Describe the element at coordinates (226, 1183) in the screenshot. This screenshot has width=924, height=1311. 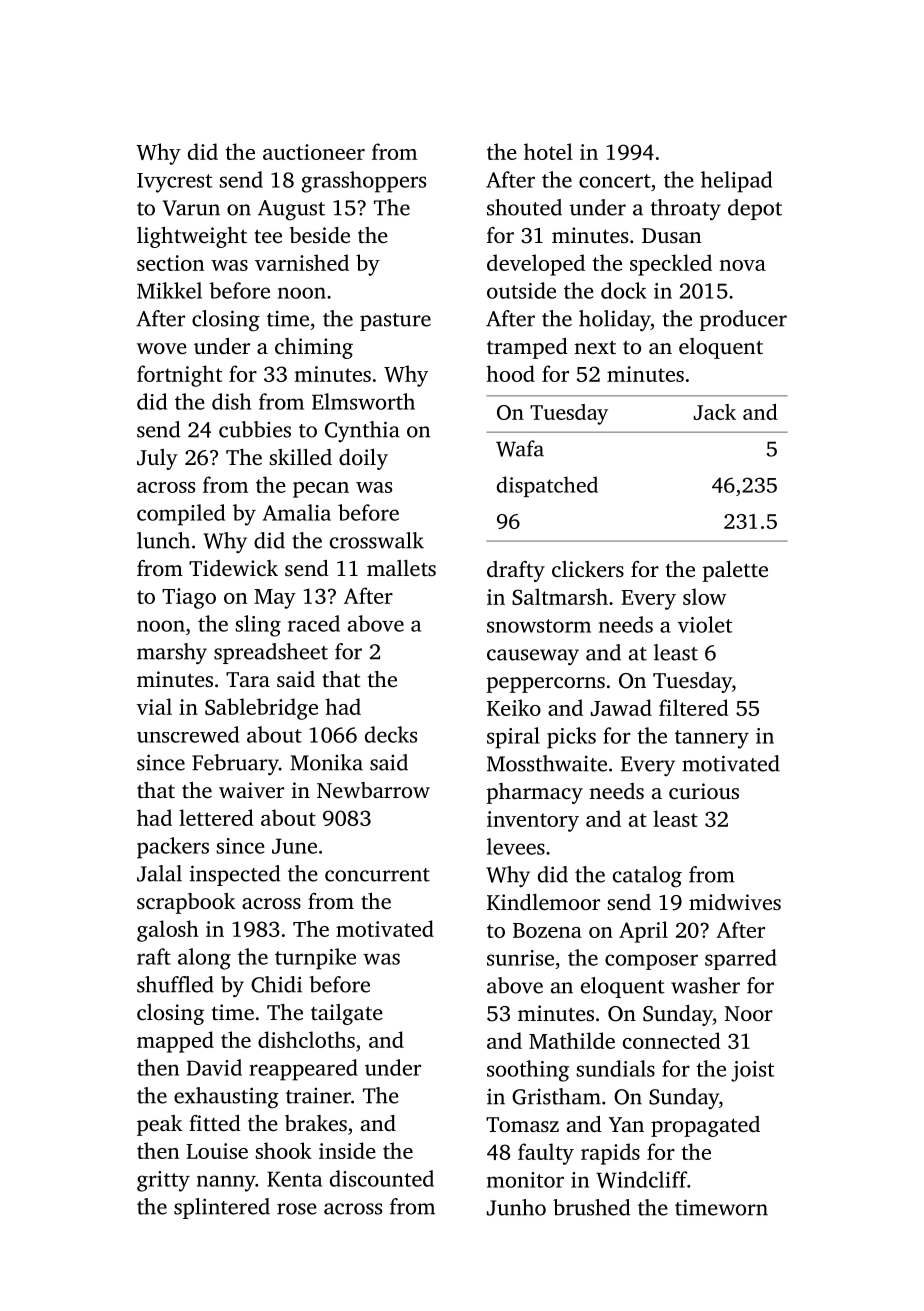
I see `nanny` at that location.
